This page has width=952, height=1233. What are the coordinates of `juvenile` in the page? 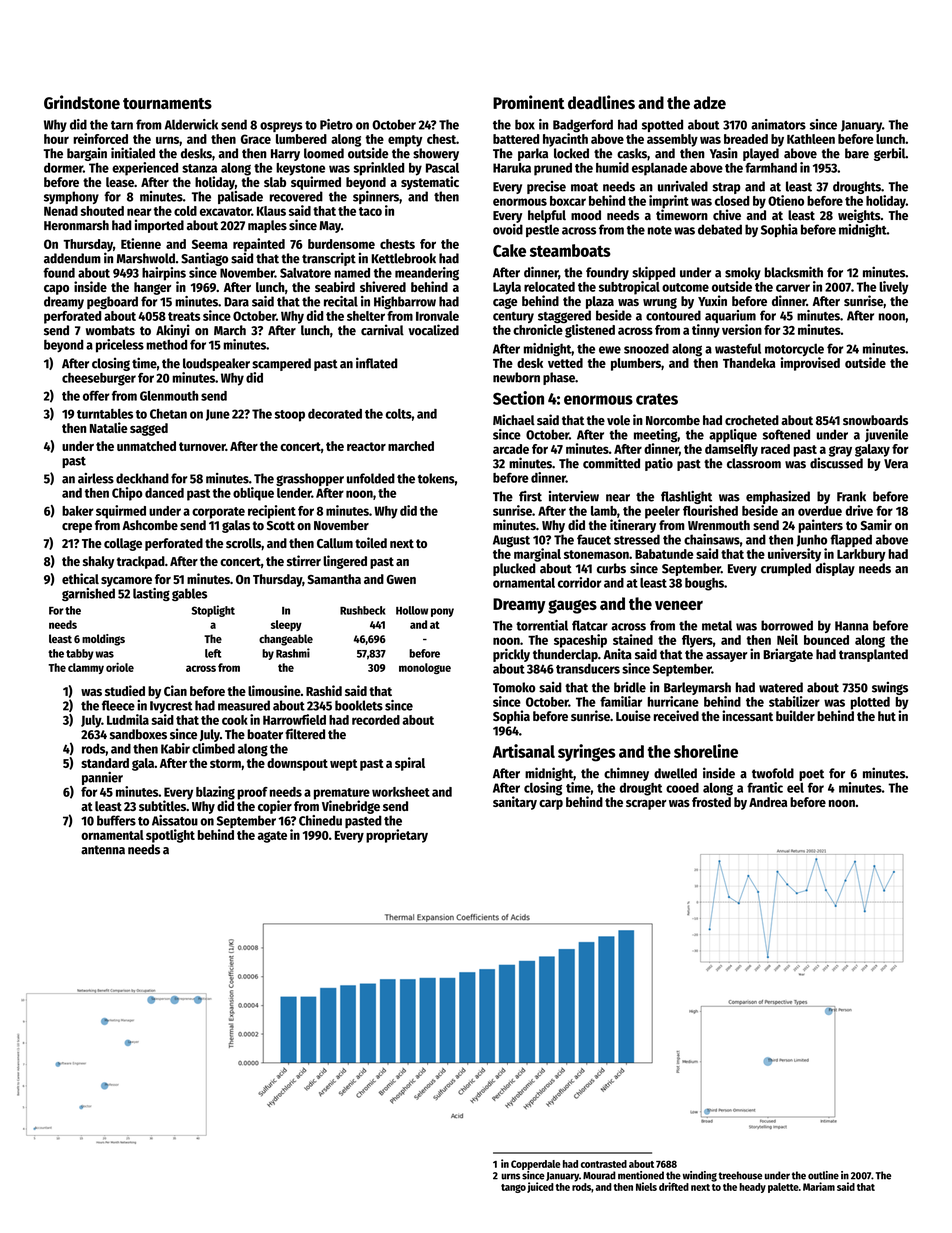 It's located at (886, 435).
